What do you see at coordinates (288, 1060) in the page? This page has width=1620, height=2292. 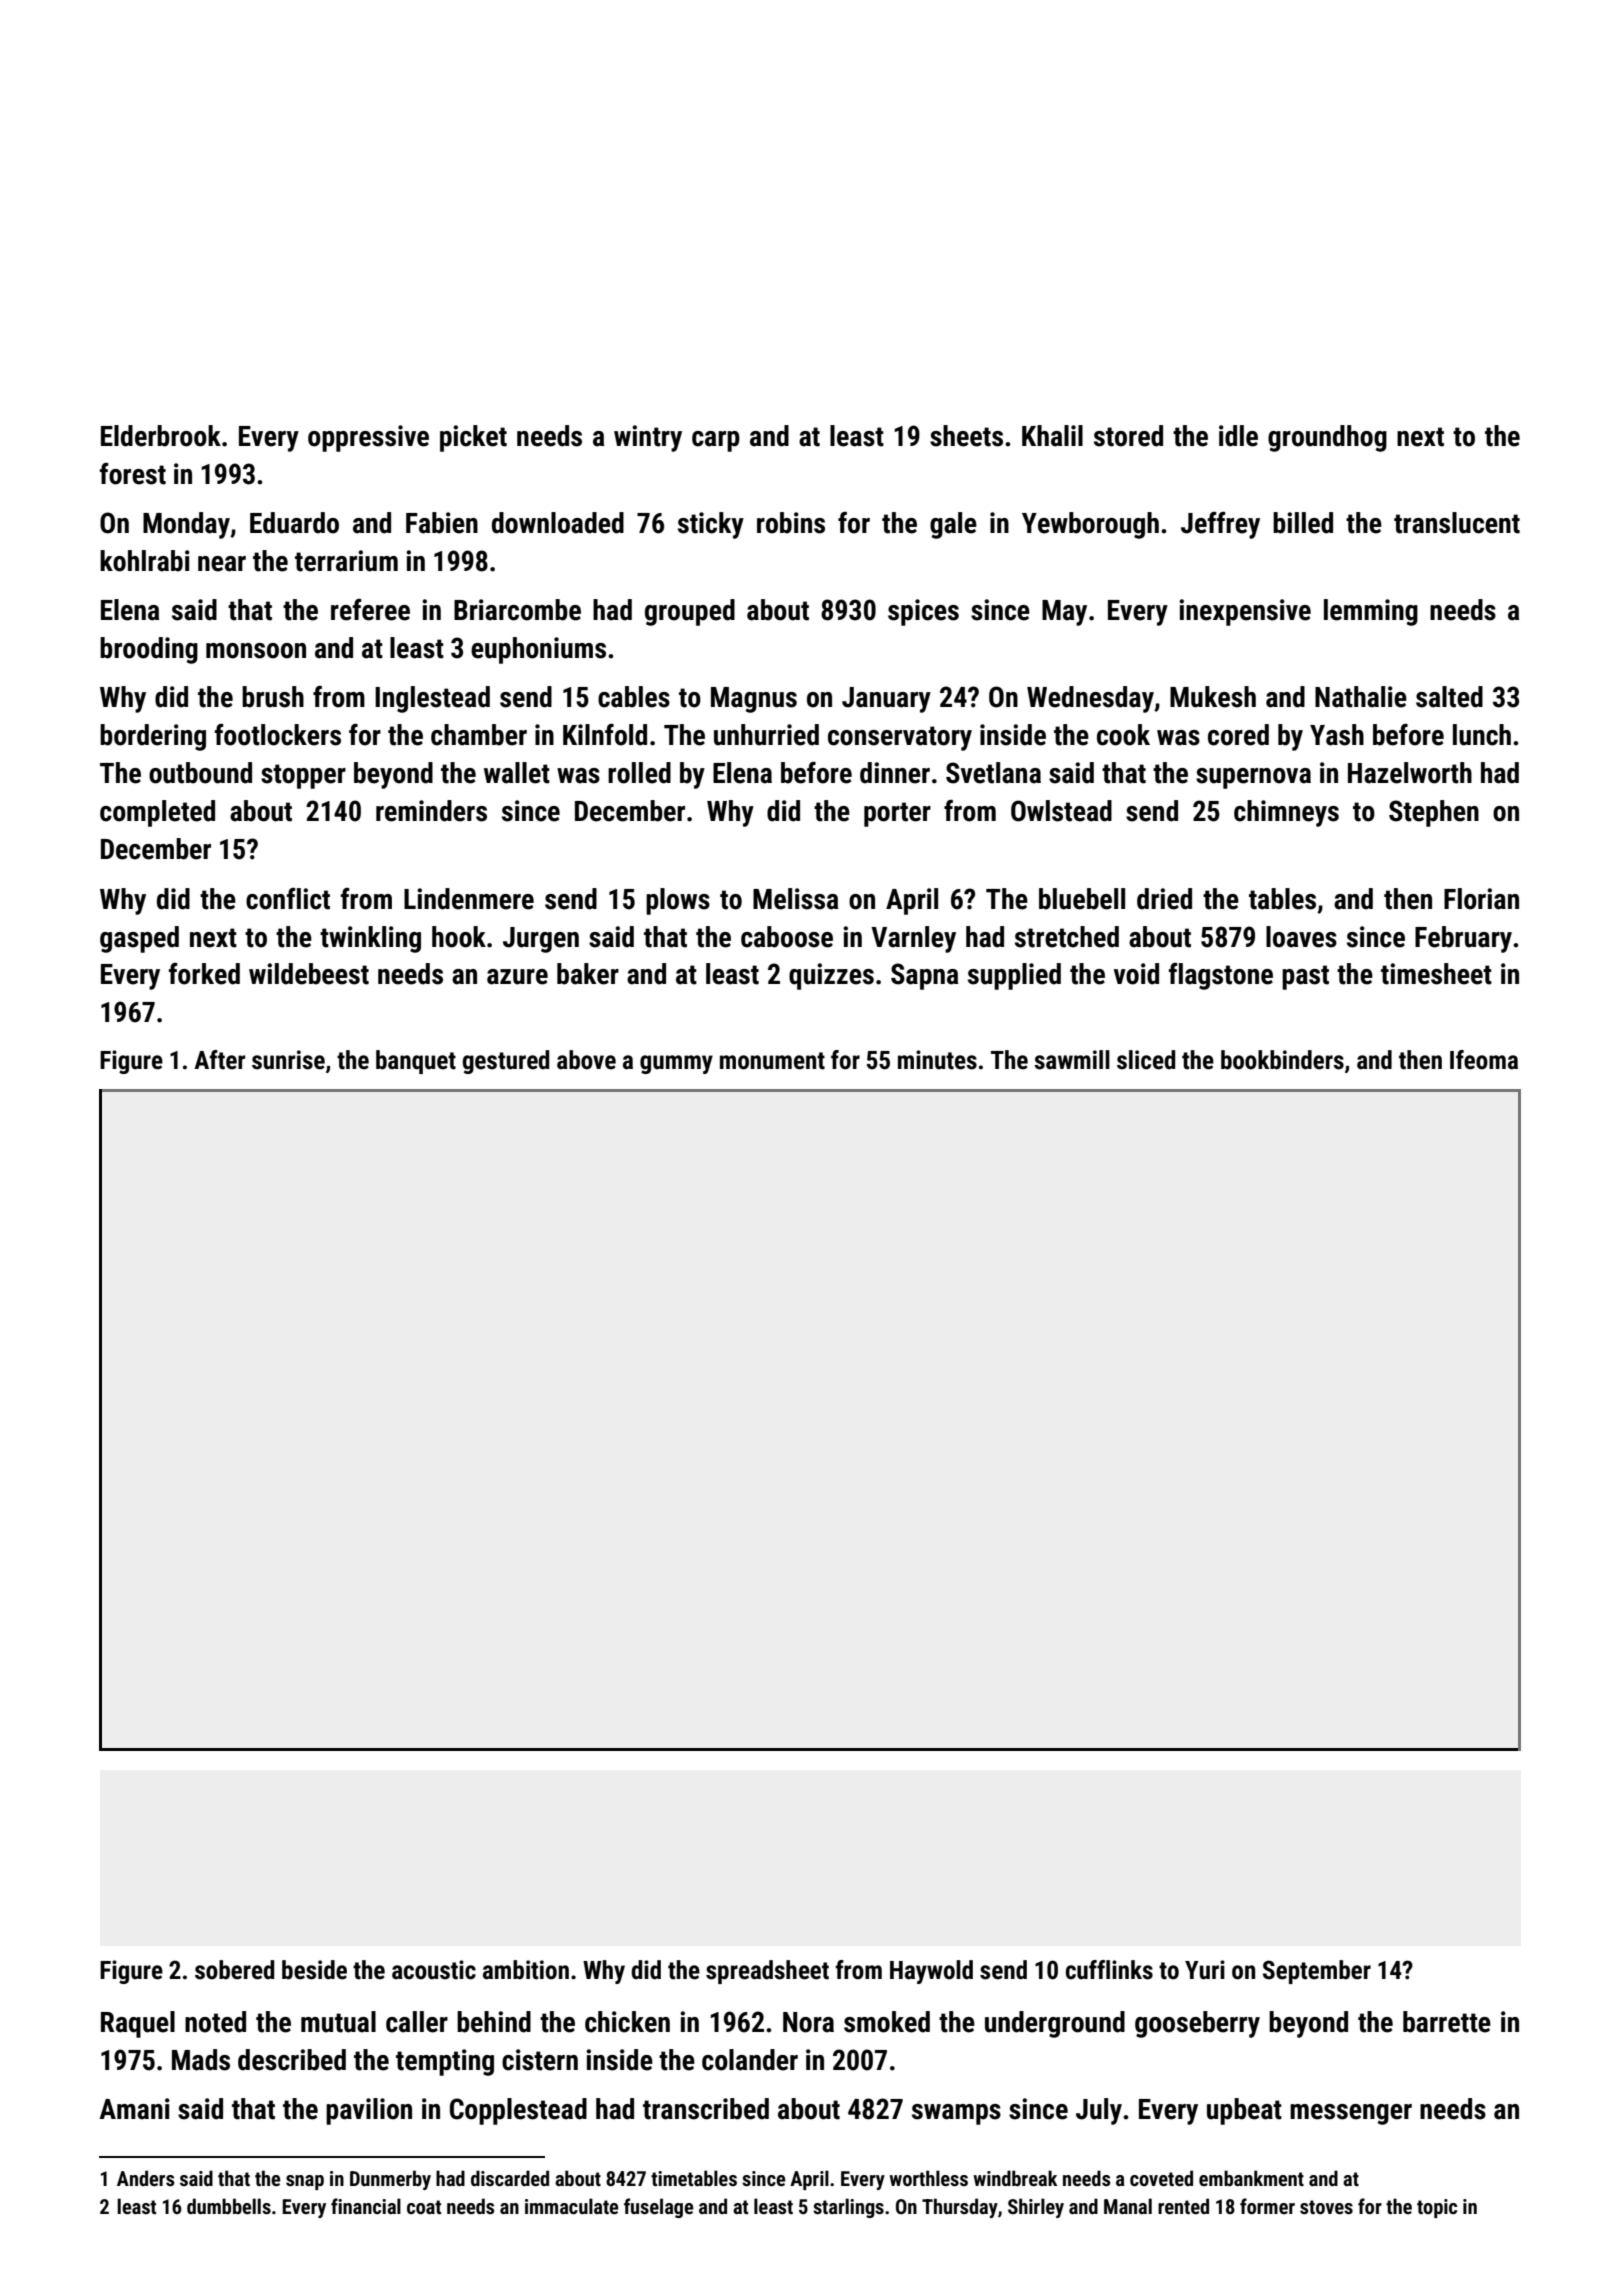 I see `sunrise` at bounding box center [288, 1060].
